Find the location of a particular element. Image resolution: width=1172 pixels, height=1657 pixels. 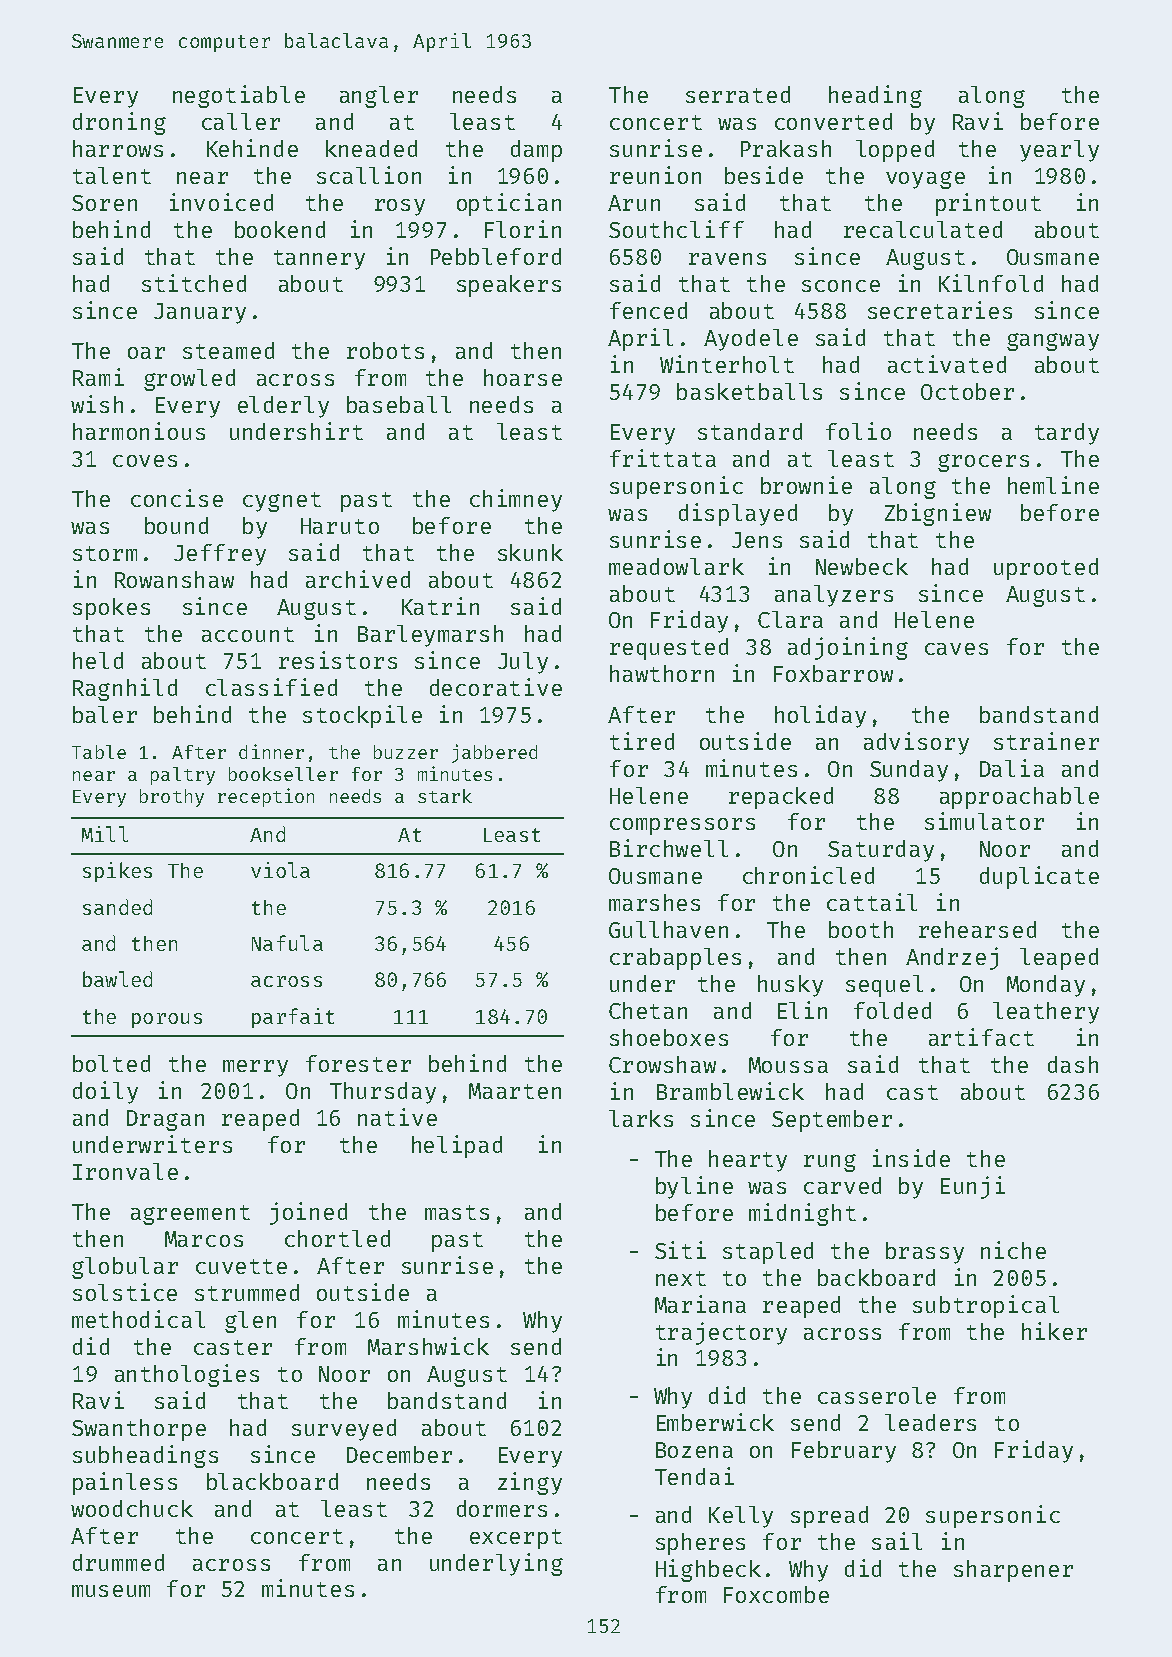

sharpener is located at coordinates (1013, 1571).
